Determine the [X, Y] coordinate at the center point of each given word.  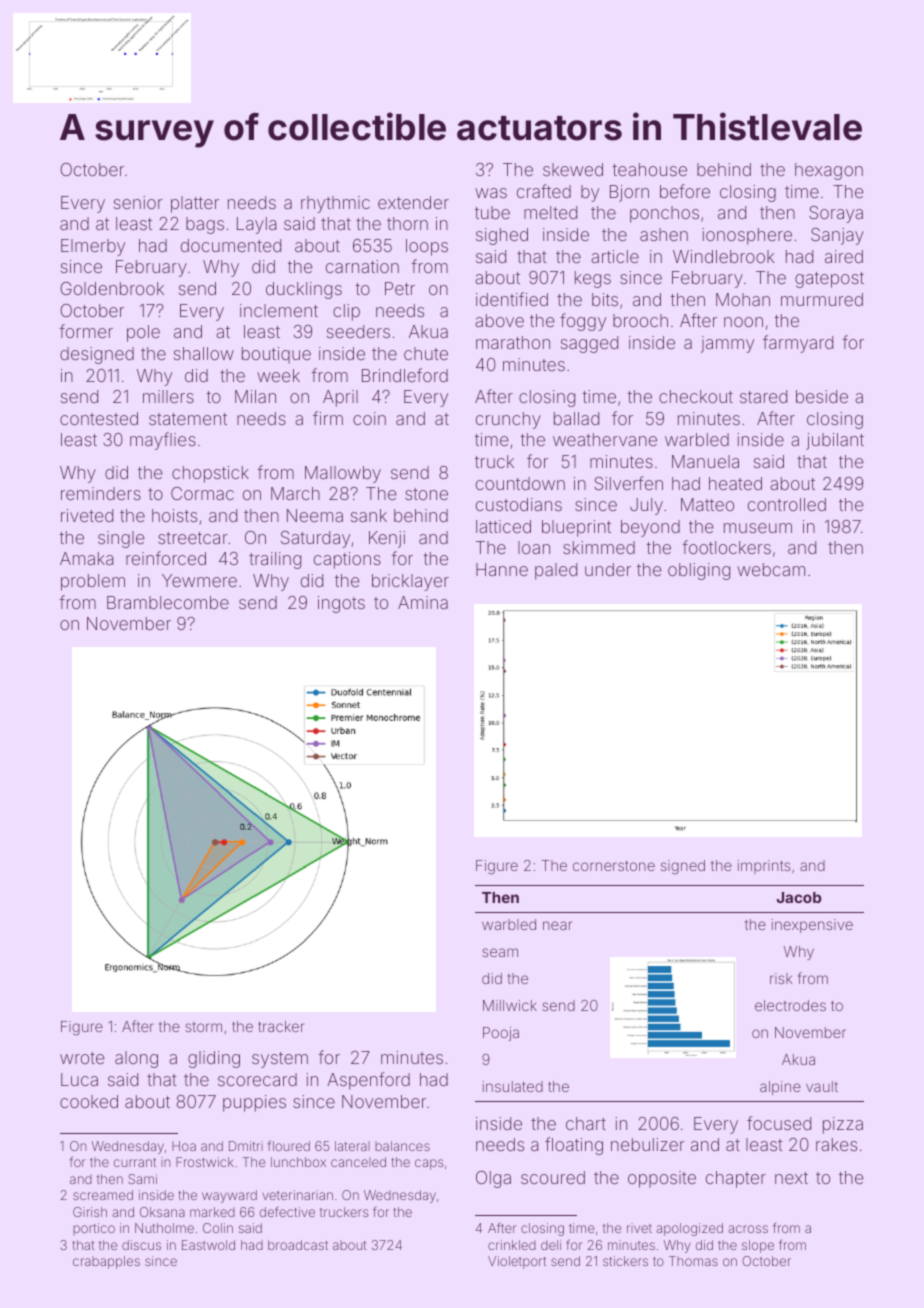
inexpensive [812, 926]
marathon [513, 342]
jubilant [835, 441]
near [557, 925]
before [685, 191]
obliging [699, 571]
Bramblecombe [168, 602]
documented [231, 245]
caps [429, 1164]
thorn [407, 223]
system [280, 1060]
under [608, 569]
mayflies [163, 441]
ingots [341, 604]
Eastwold [208, 1245]
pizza [843, 1125]
